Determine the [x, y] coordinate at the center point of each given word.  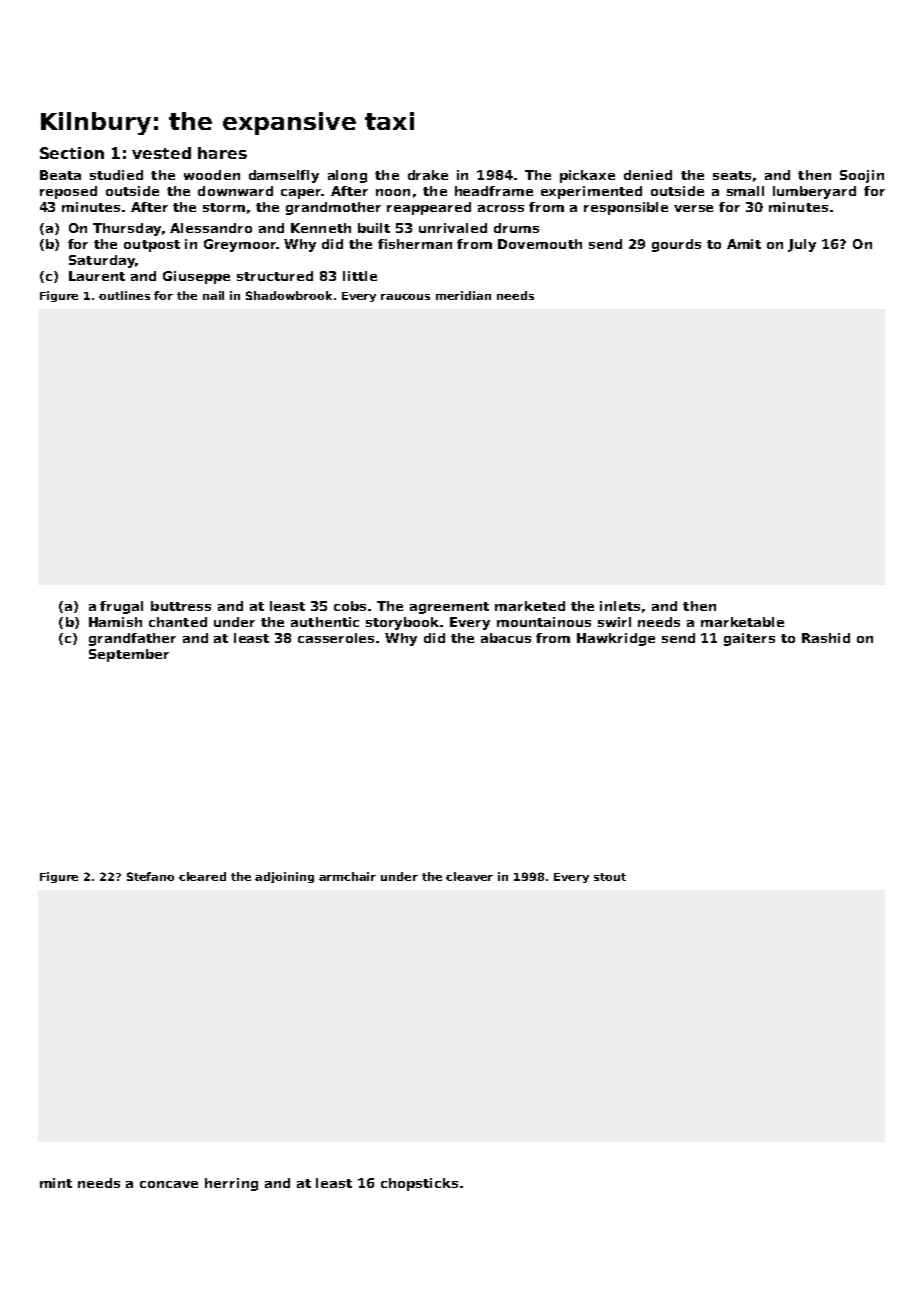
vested [161, 153]
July [802, 245]
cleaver [469, 876]
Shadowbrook [289, 295]
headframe [494, 191]
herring [231, 1184]
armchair [347, 876]
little [360, 276]
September [129, 655]
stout [610, 877]
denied [648, 175]
